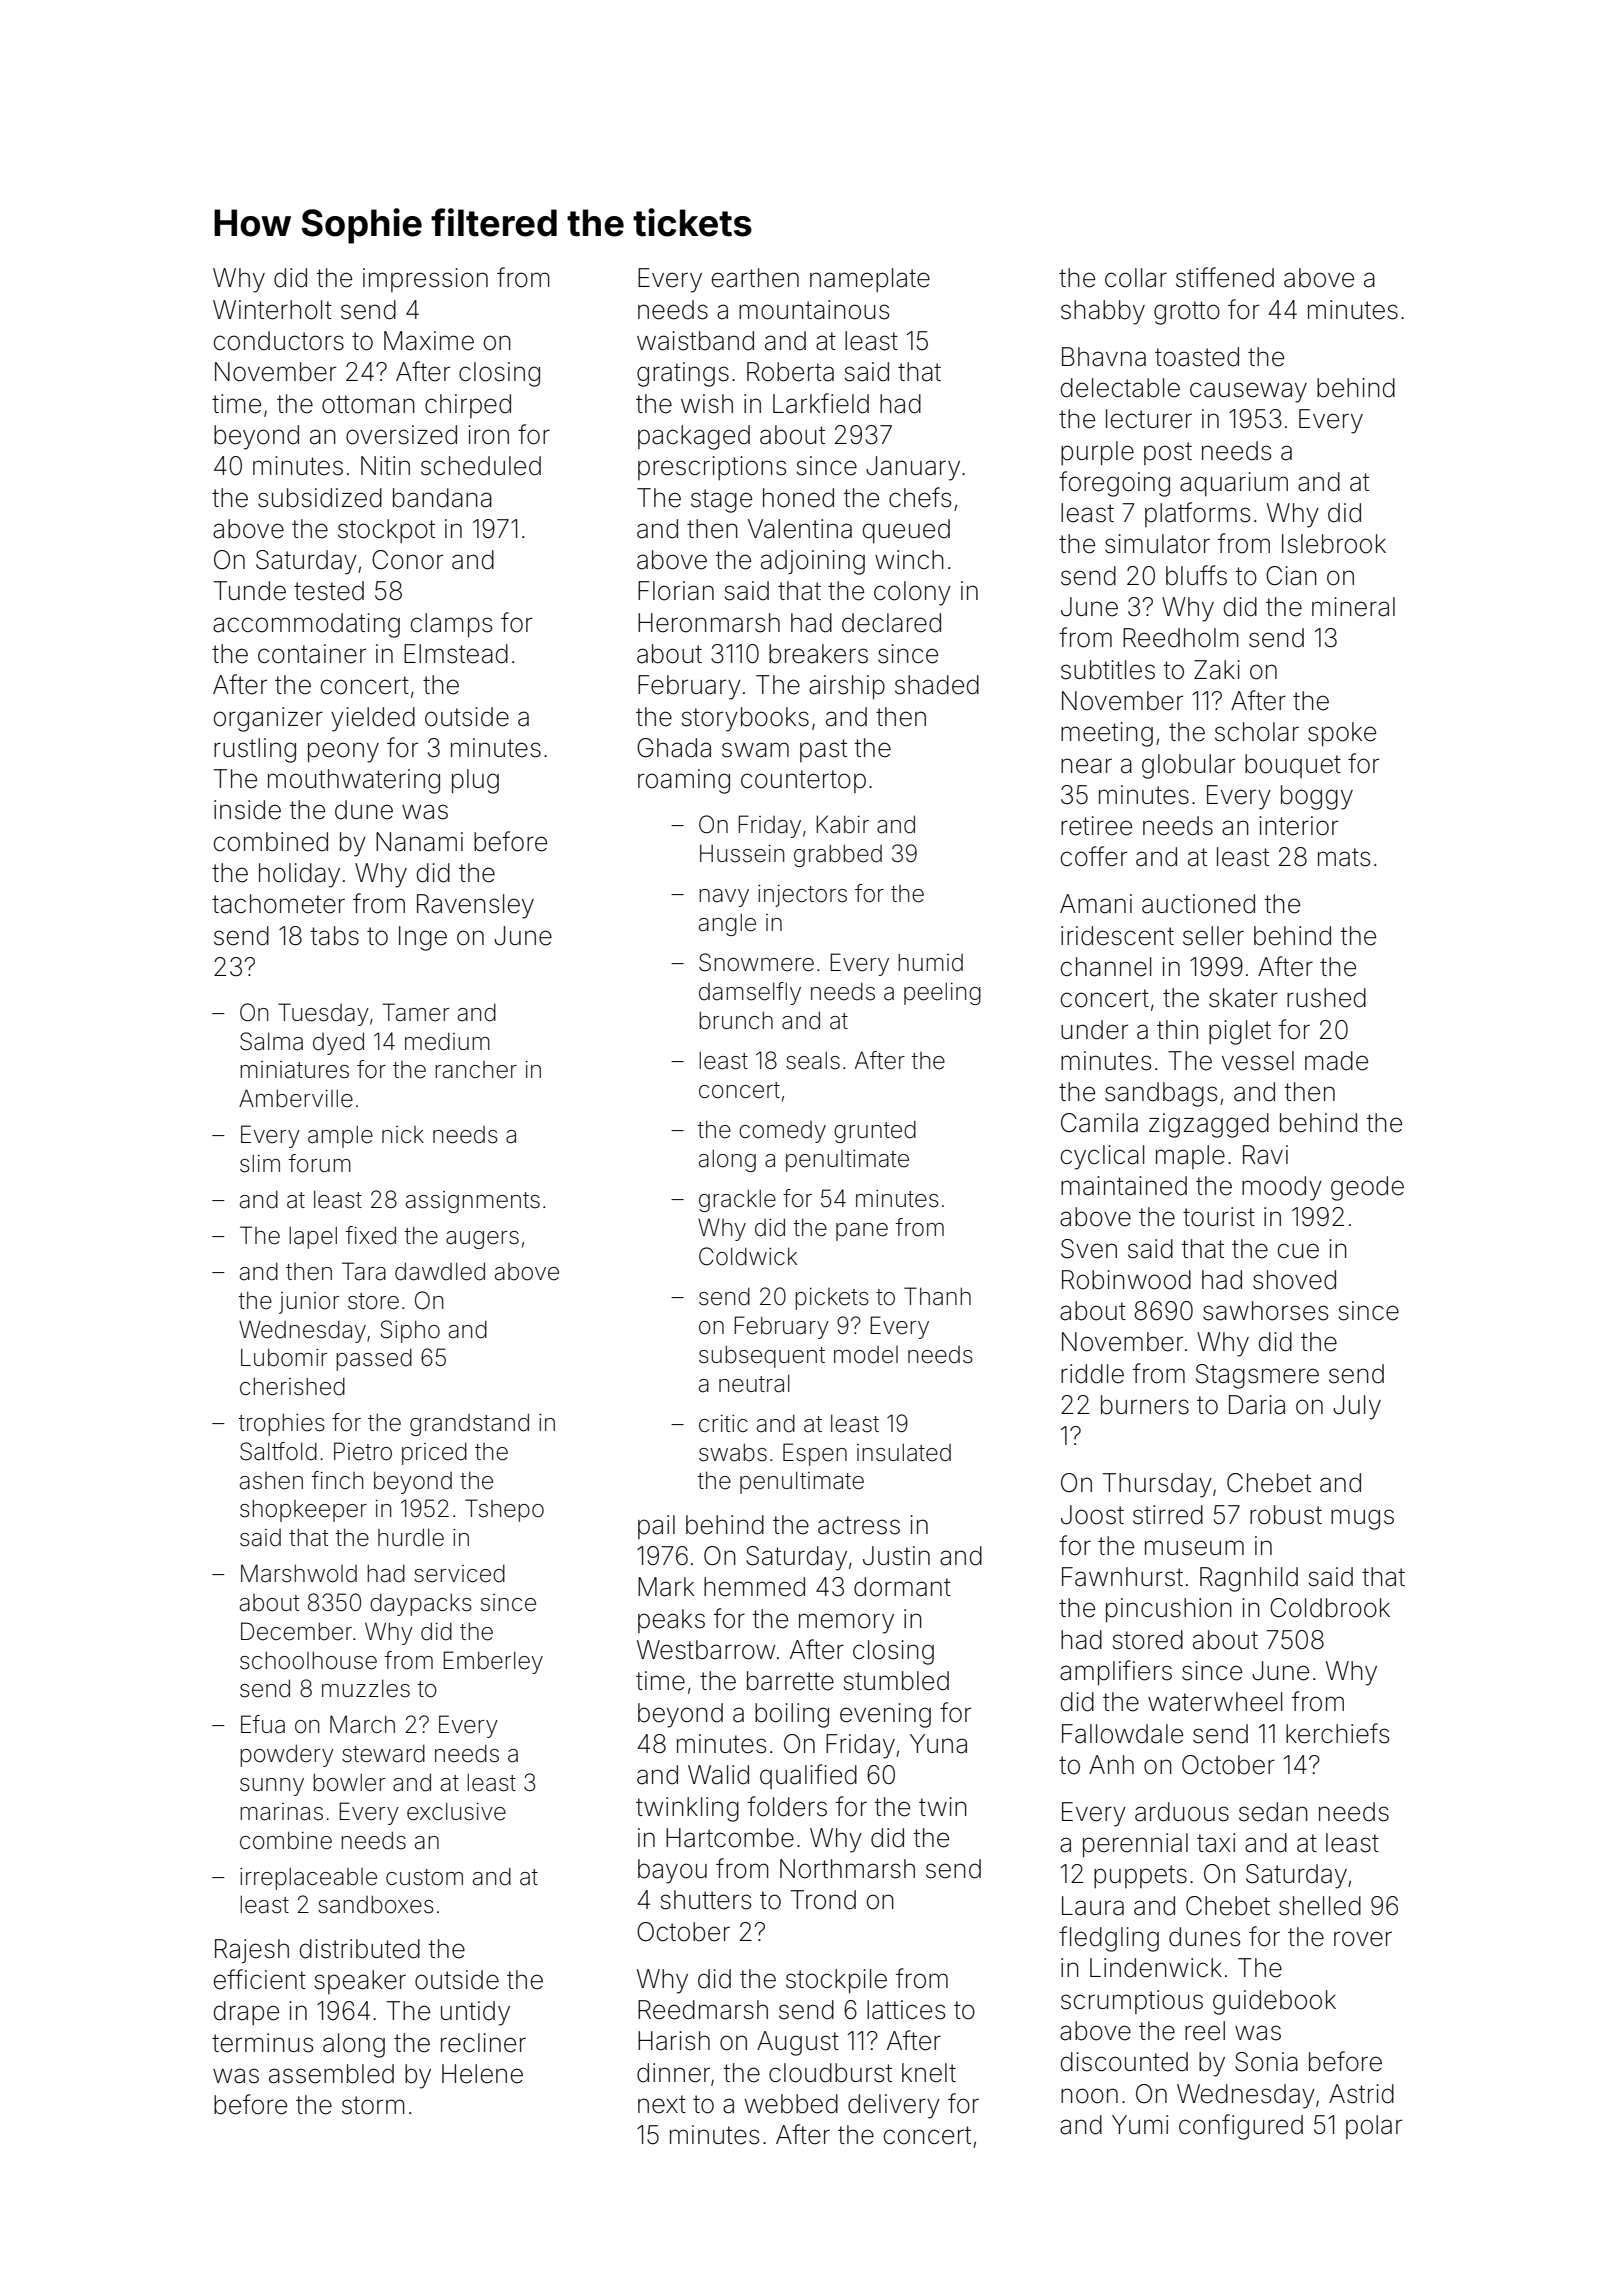 The width and height of the document is (1620, 2292). What do you see at coordinates (1136, 278) in the document?
I see `collar` at bounding box center [1136, 278].
